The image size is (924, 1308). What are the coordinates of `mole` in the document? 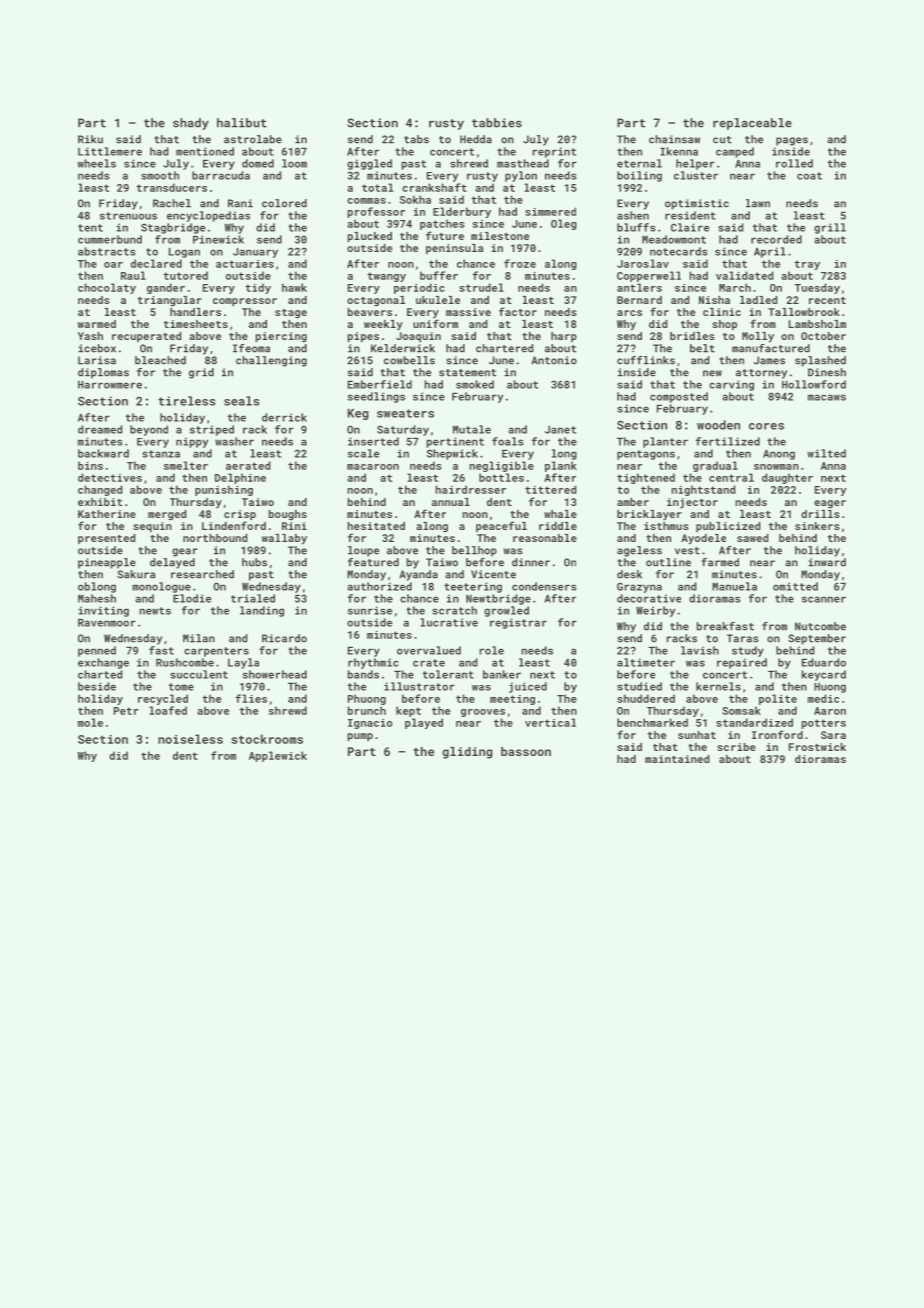 It's located at (90, 722).
